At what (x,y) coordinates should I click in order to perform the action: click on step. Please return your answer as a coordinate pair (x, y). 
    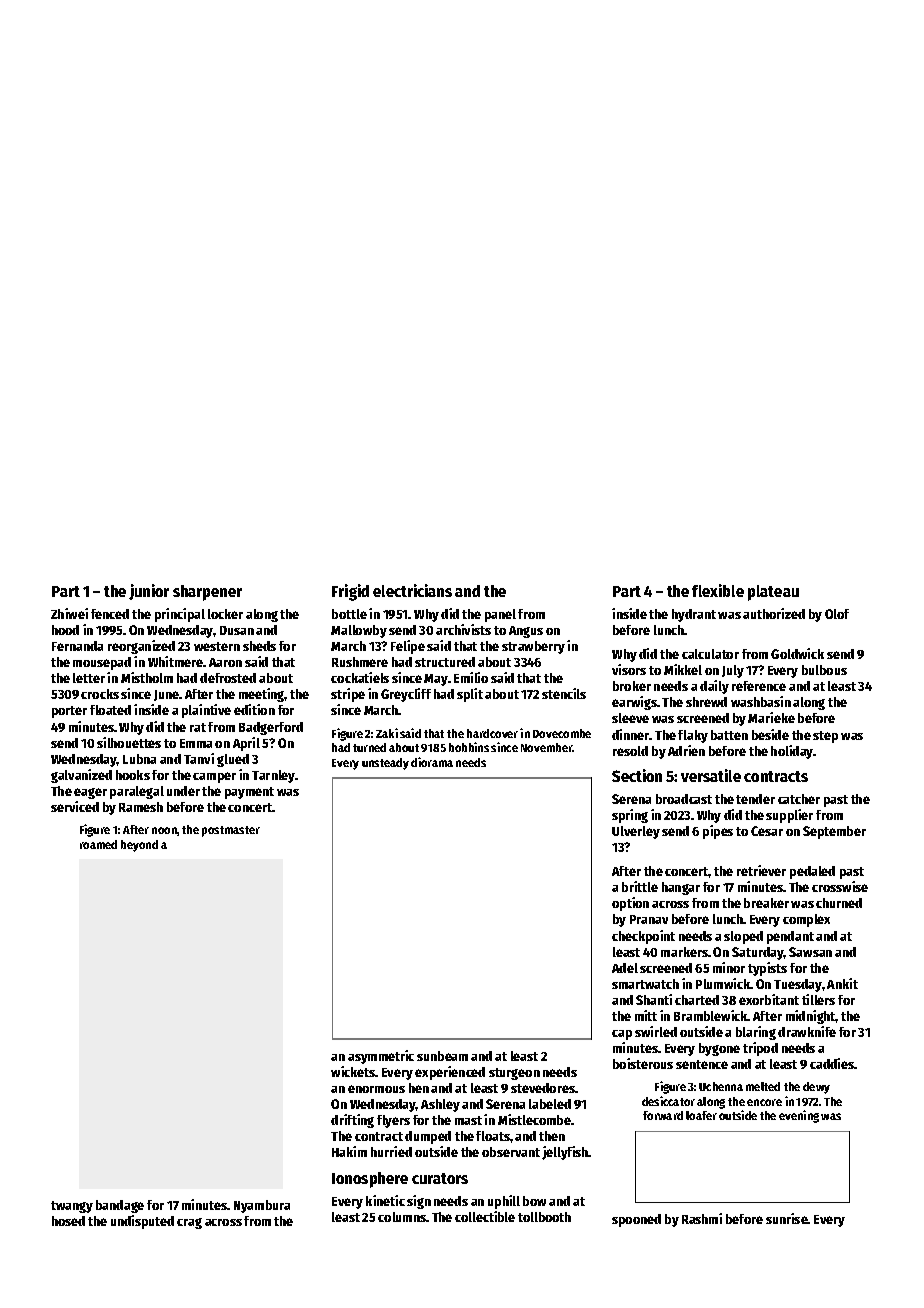
    Looking at the image, I should click on (825, 737).
